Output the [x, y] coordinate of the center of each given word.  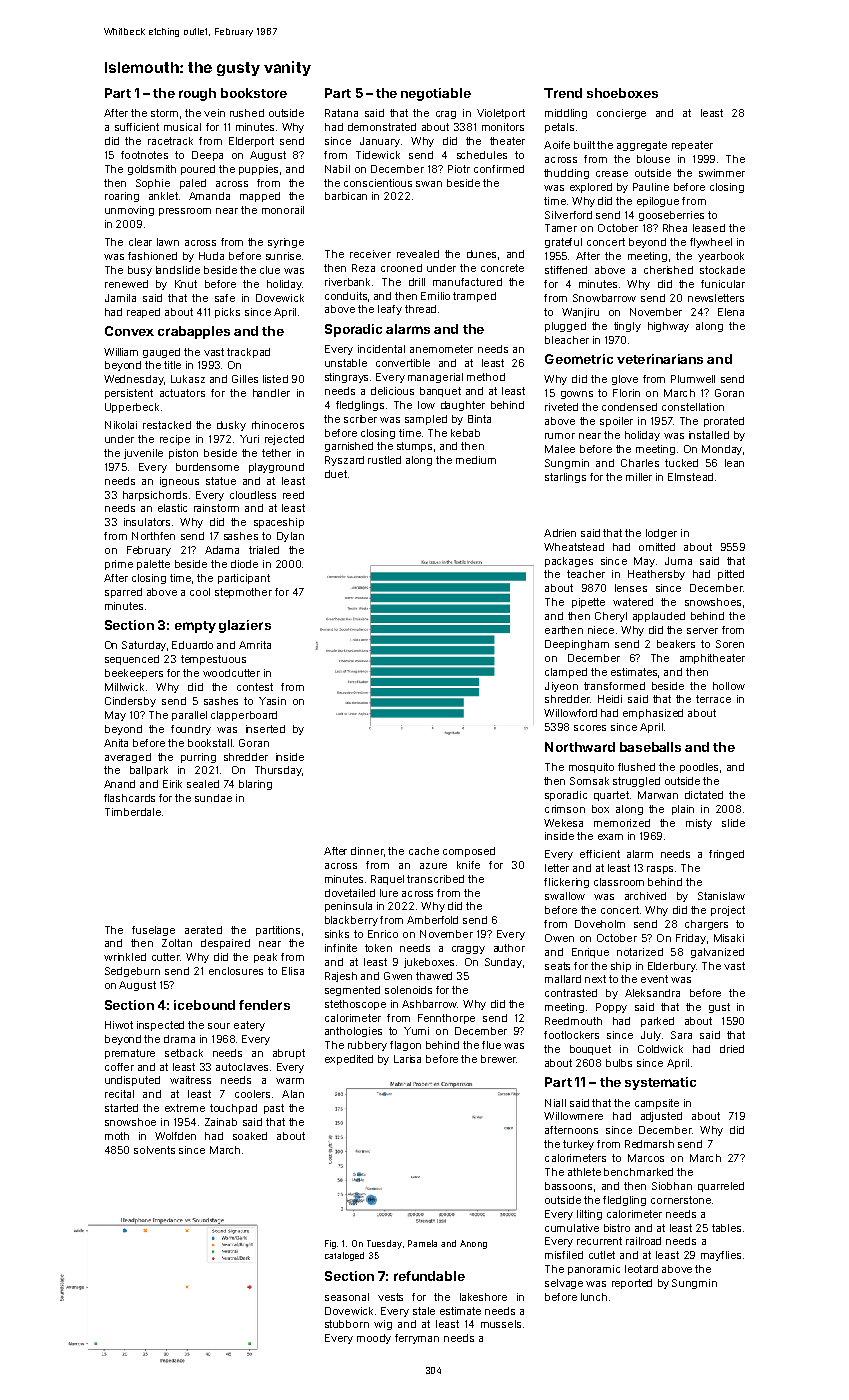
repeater [692, 146]
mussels [501, 1324]
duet [336, 474]
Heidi [610, 699]
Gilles [245, 379]
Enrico [383, 934]
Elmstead [690, 477]
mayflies [721, 1256]
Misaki [729, 938]
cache [424, 851]
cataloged [344, 1256]
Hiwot [119, 1025]
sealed [203, 784]
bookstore [254, 93]
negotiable [436, 94]
